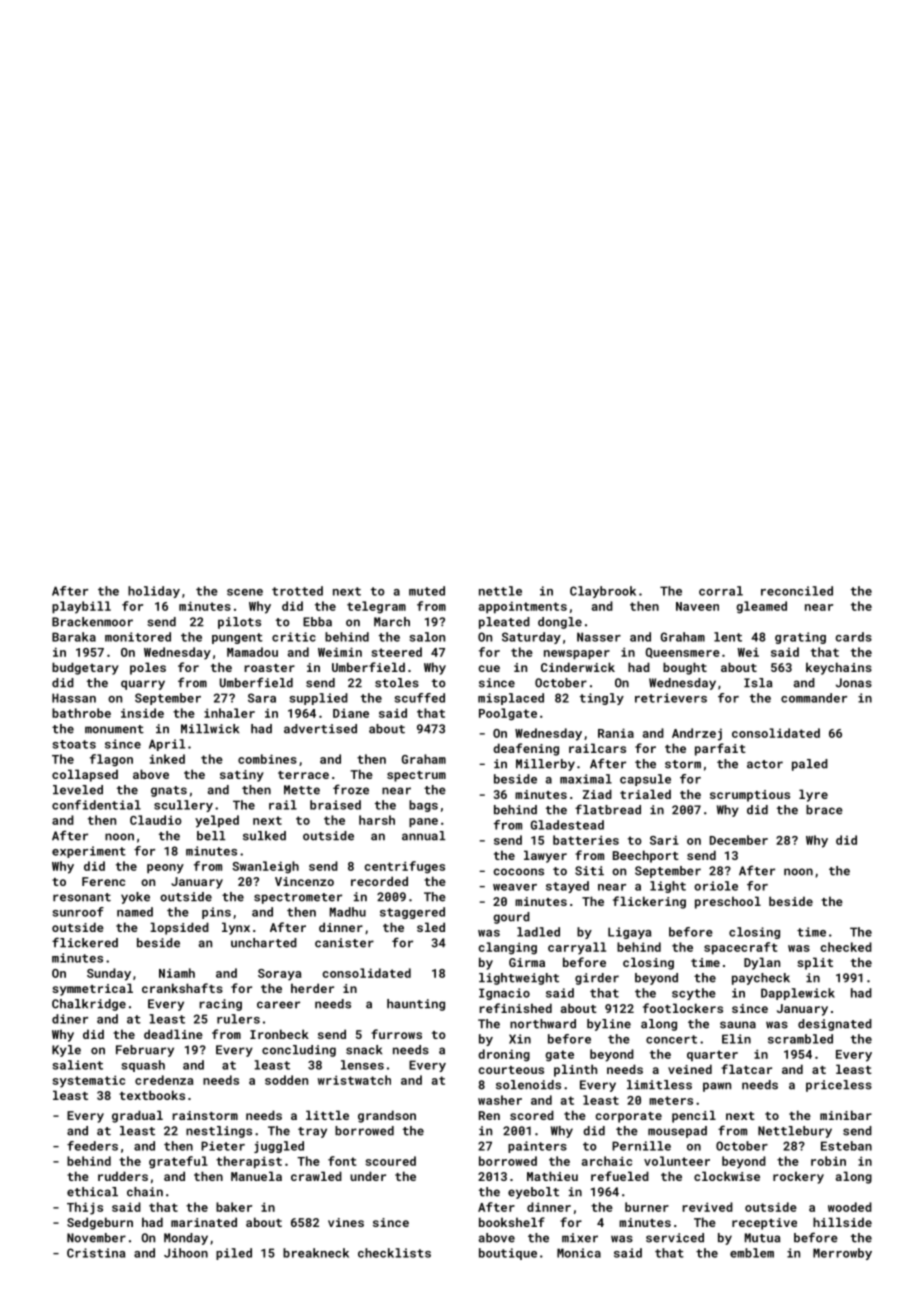 The width and height of the screenshot is (924, 1308). What do you see at coordinates (815, 963) in the screenshot?
I see `split` at bounding box center [815, 963].
